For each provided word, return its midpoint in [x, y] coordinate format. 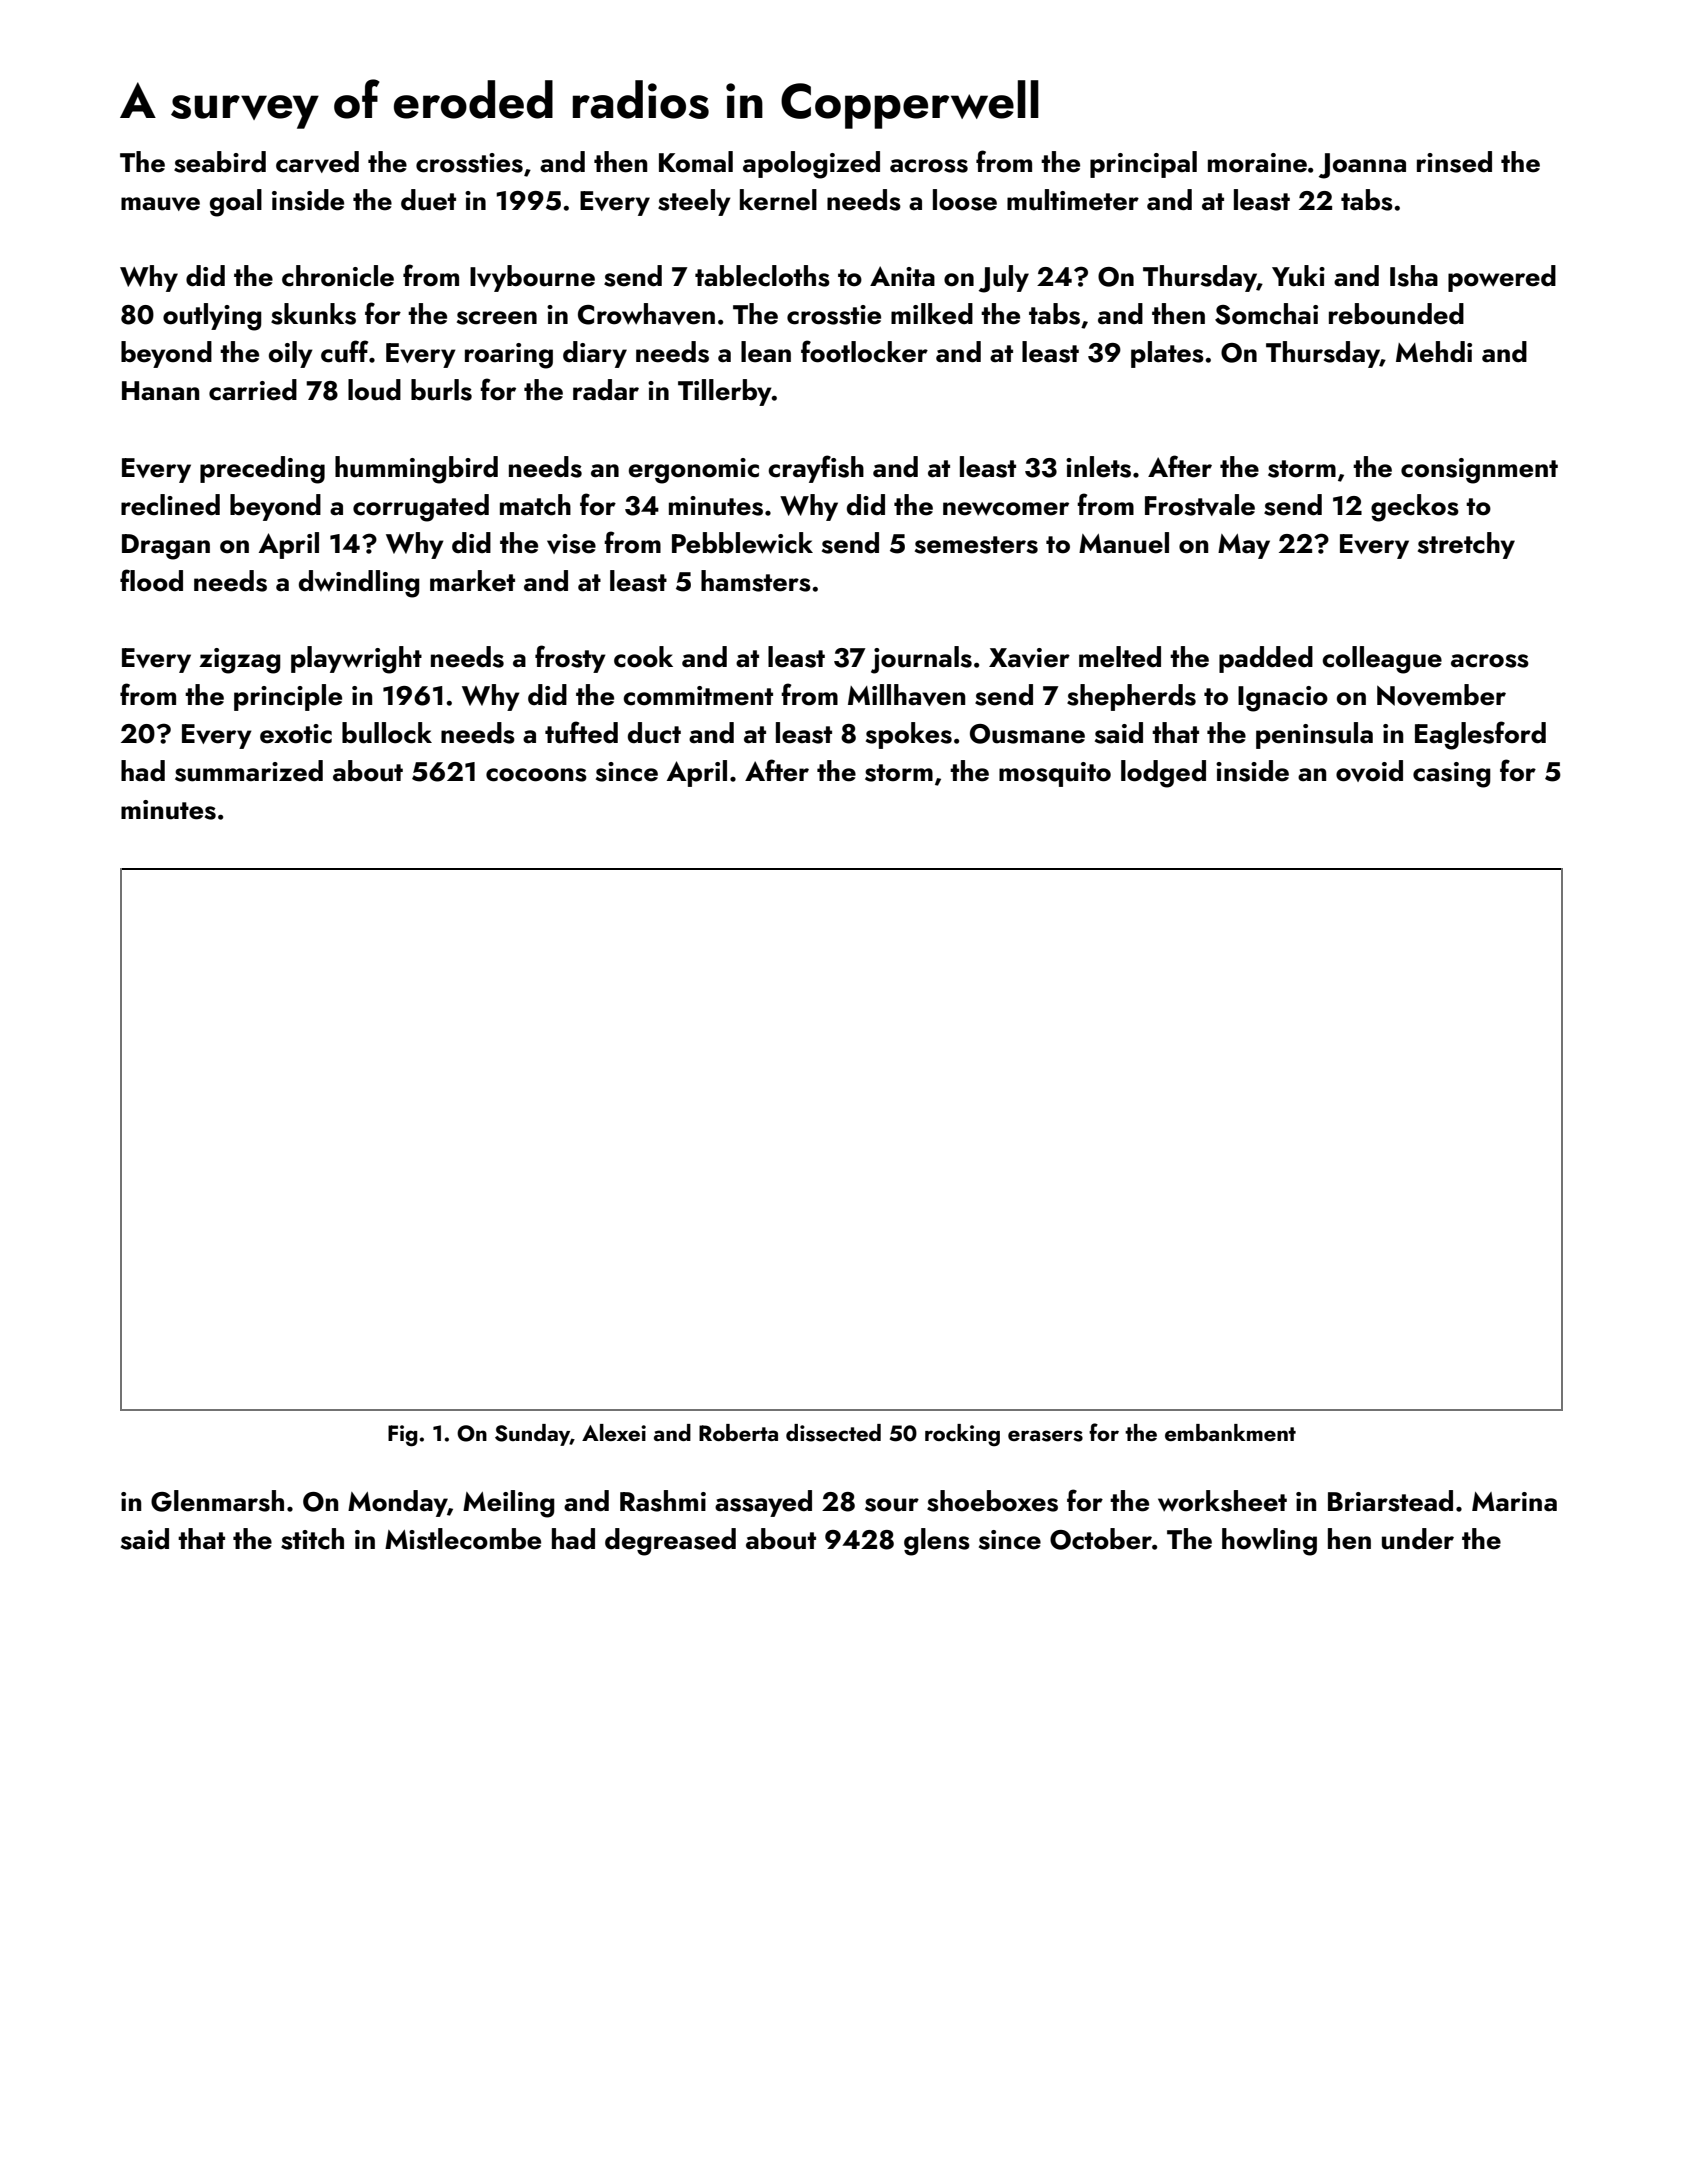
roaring [509, 356]
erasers [1045, 1436]
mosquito [1055, 774]
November [1441, 695]
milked [932, 314]
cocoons [536, 775]
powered [1502, 278]
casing [1452, 775]
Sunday [532, 1435]
